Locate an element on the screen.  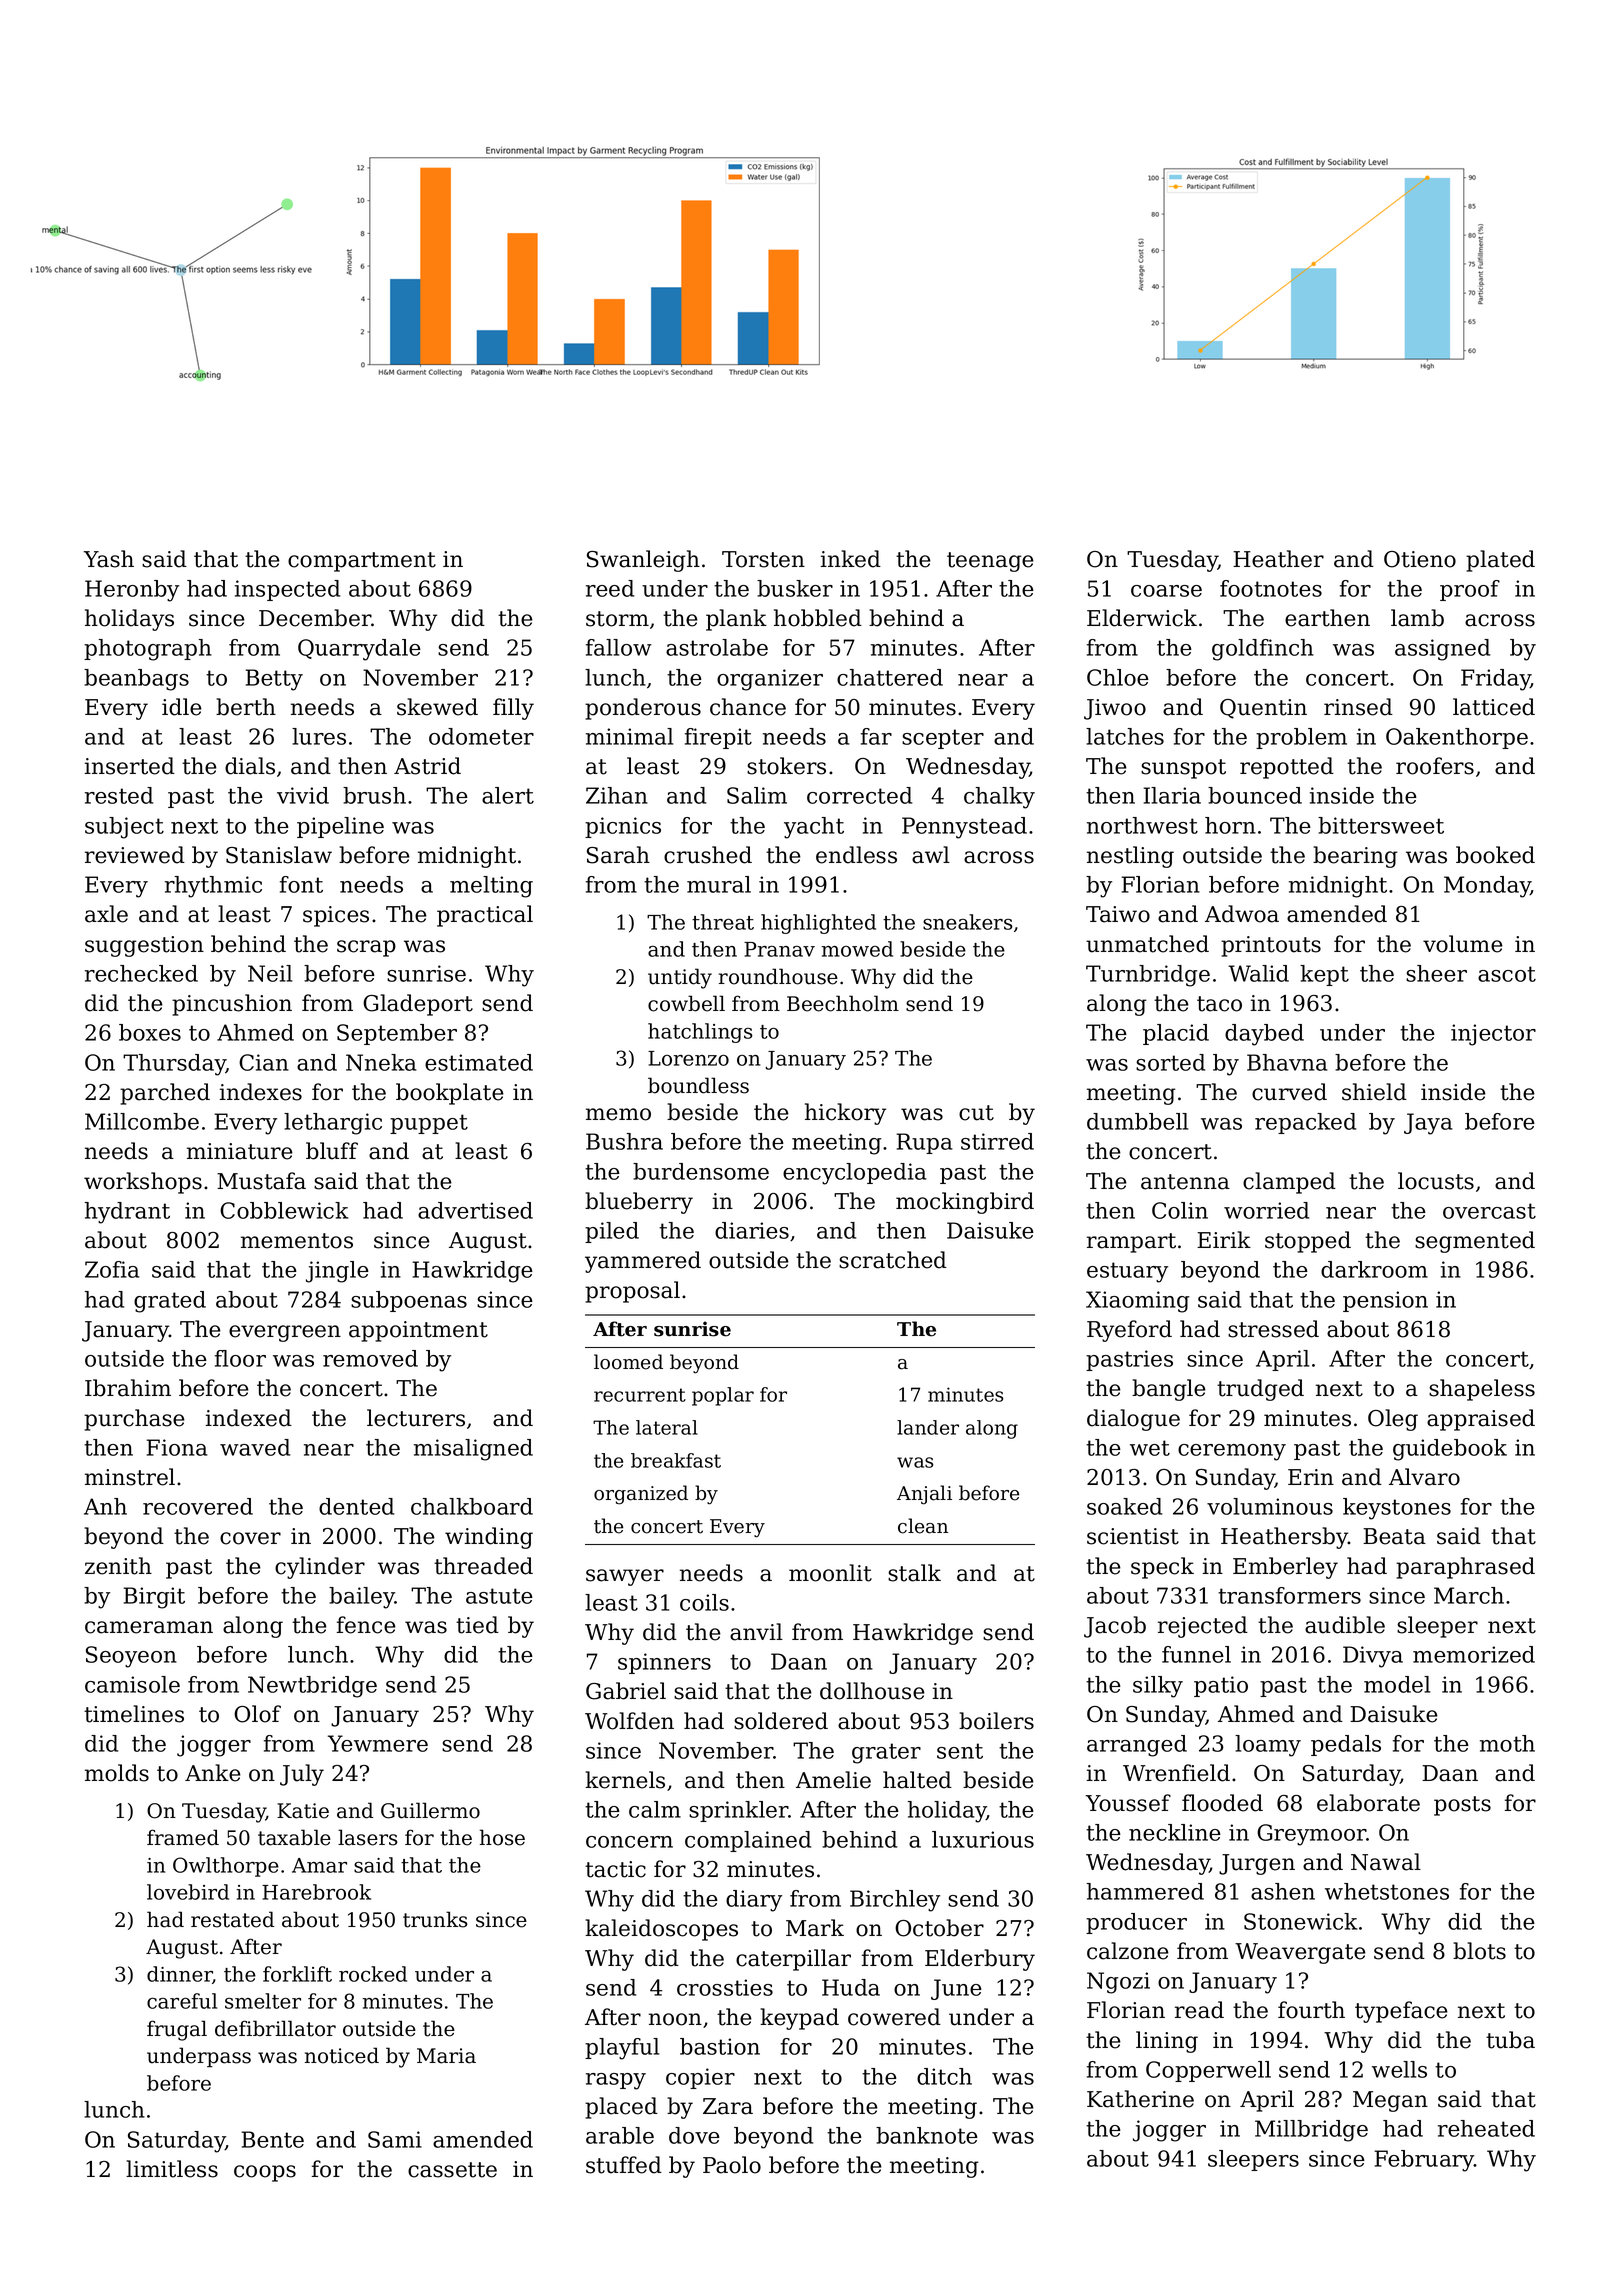
camisole is located at coordinates (132, 1684).
